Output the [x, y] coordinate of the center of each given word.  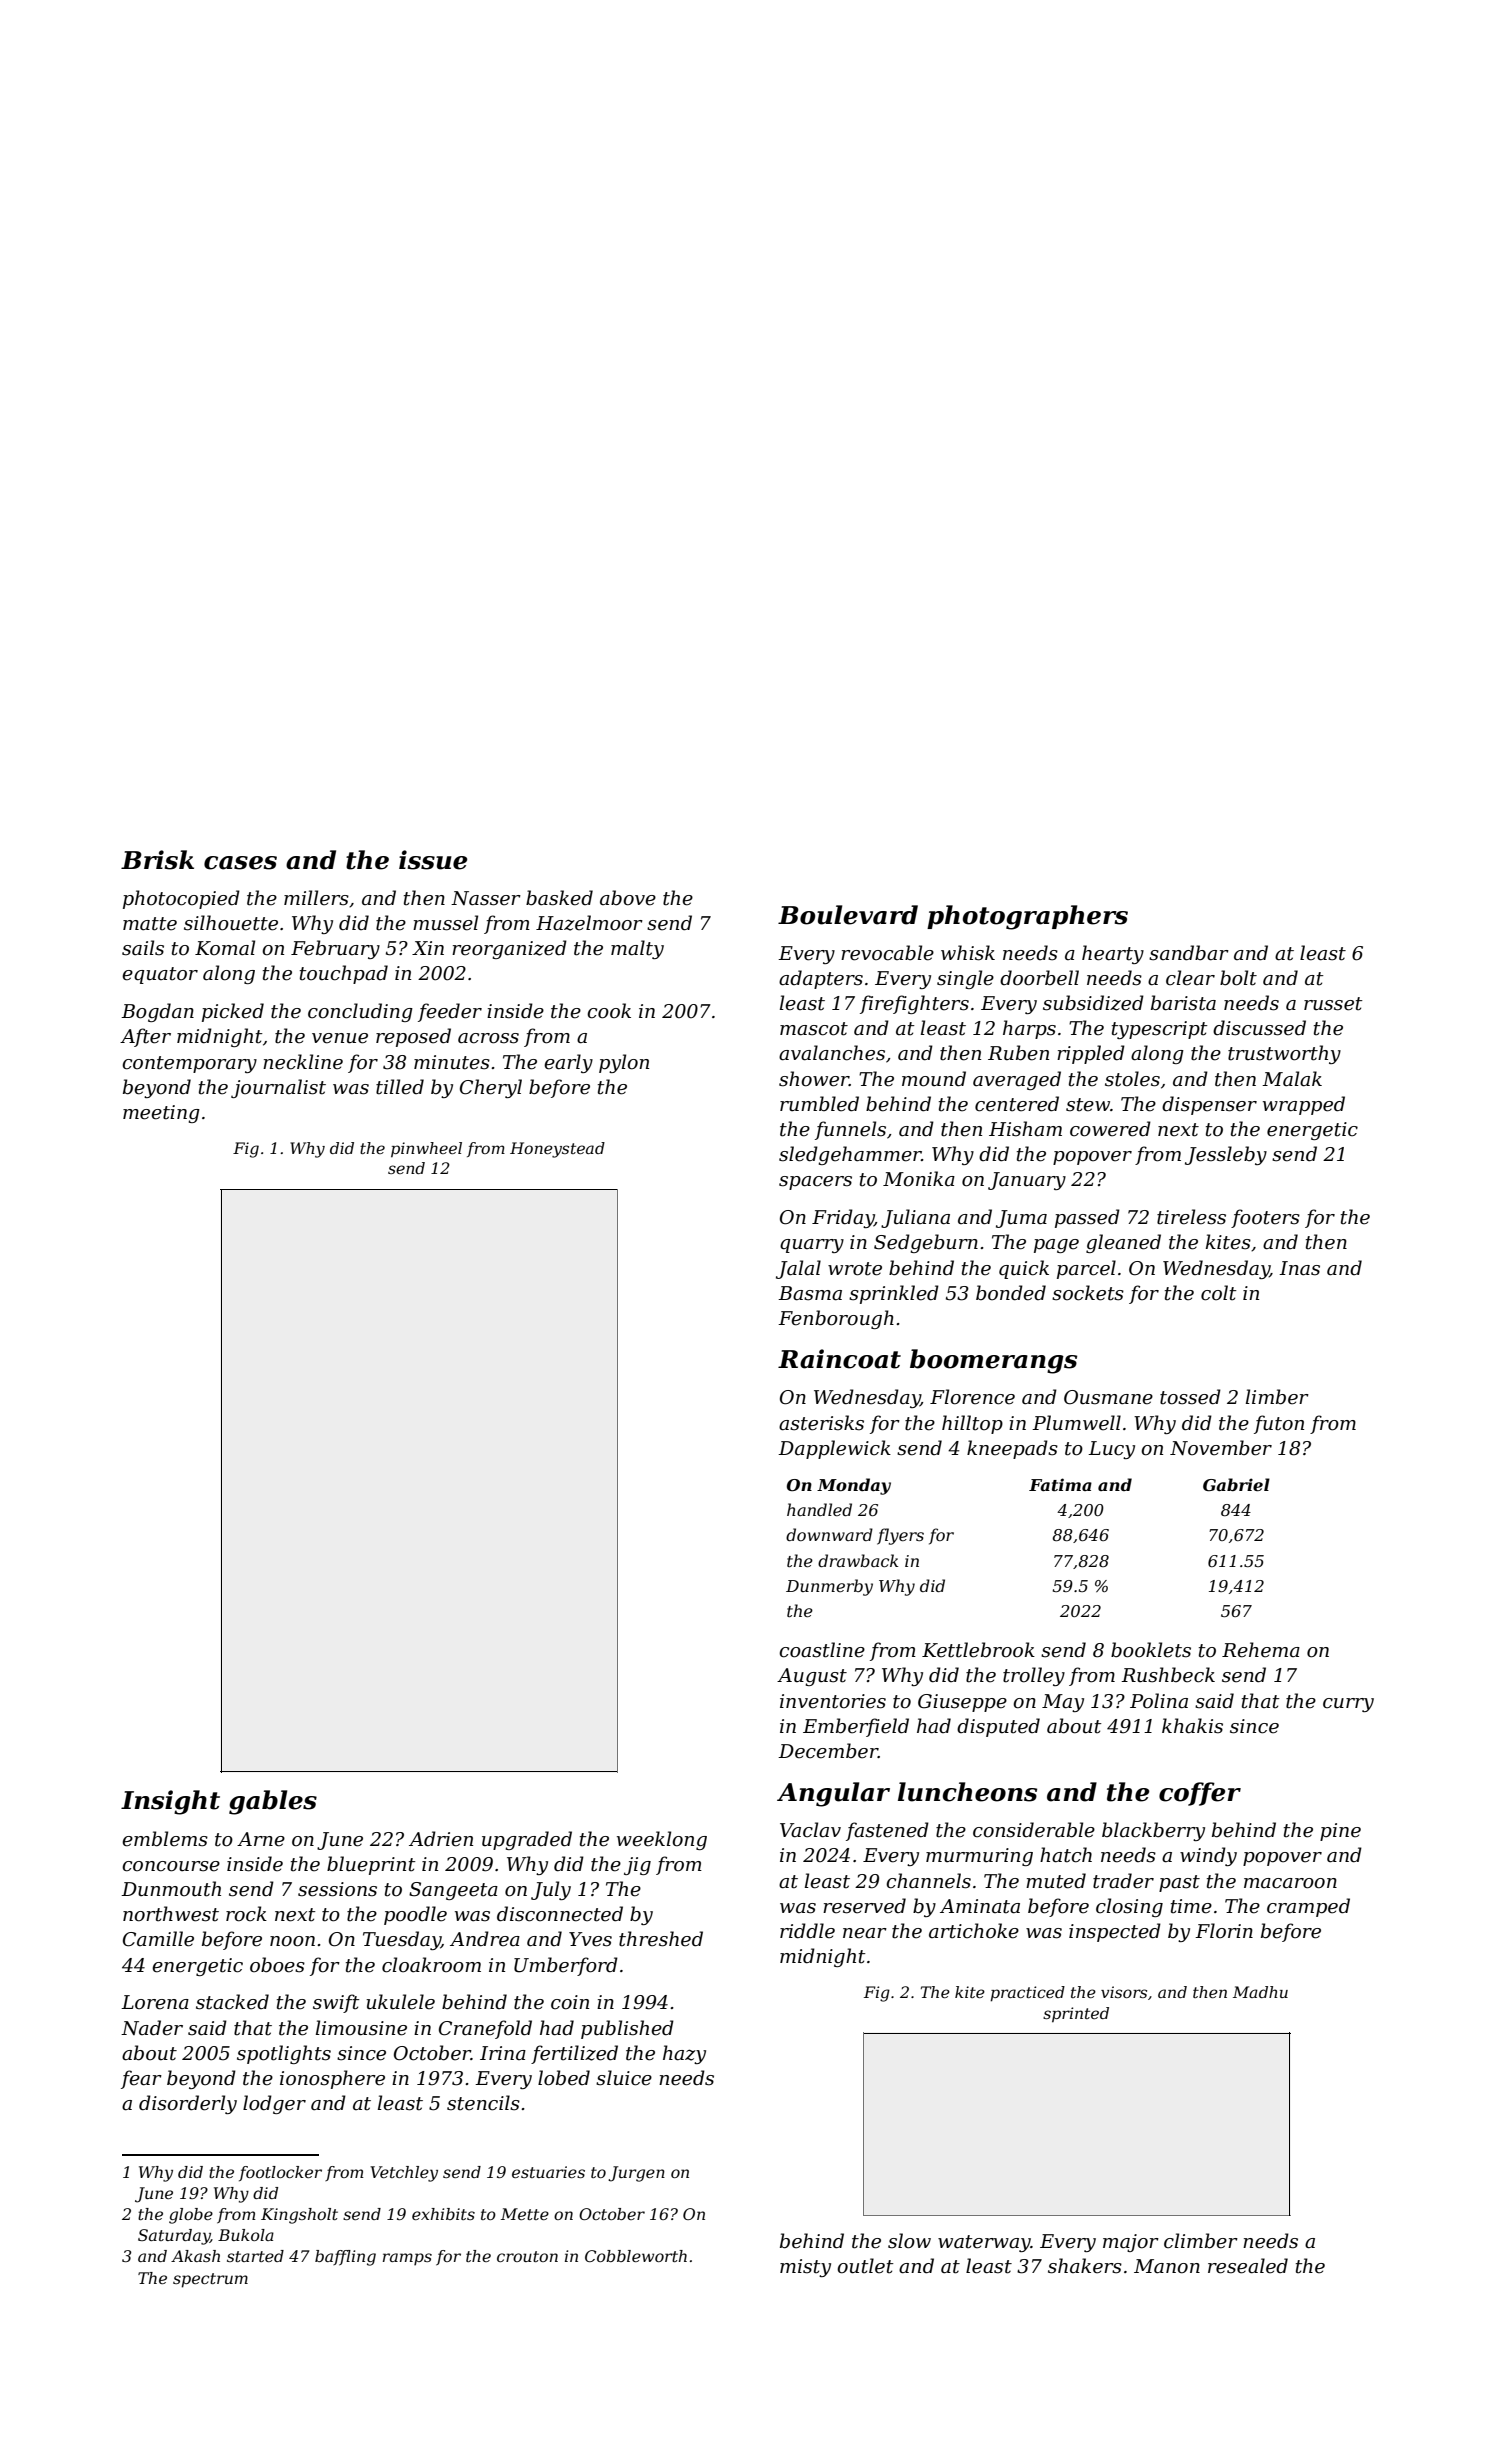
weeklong [662, 1840]
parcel [1086, 1269]
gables [273, 1802]
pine [1340, 1832]
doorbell [1039, 978]
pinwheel [426, 1150]
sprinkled [894, 1294]
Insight [170, 1802]
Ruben [1018, 1053]
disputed [998, 1727]
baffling [345, 2258]
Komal [225, 948]
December [828, 1751]
